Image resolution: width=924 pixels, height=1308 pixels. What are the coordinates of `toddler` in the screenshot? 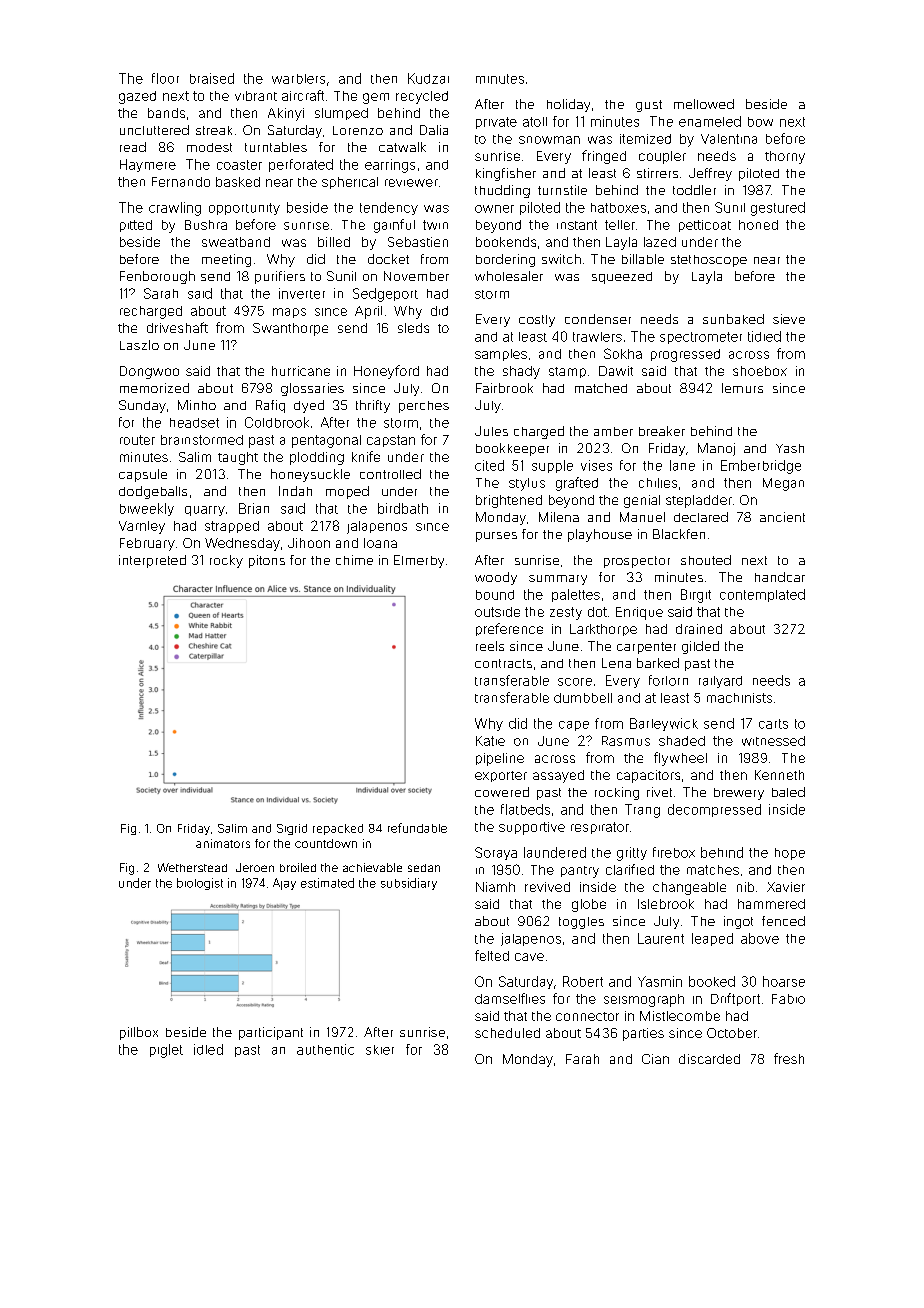 It's located at (694, 190).
